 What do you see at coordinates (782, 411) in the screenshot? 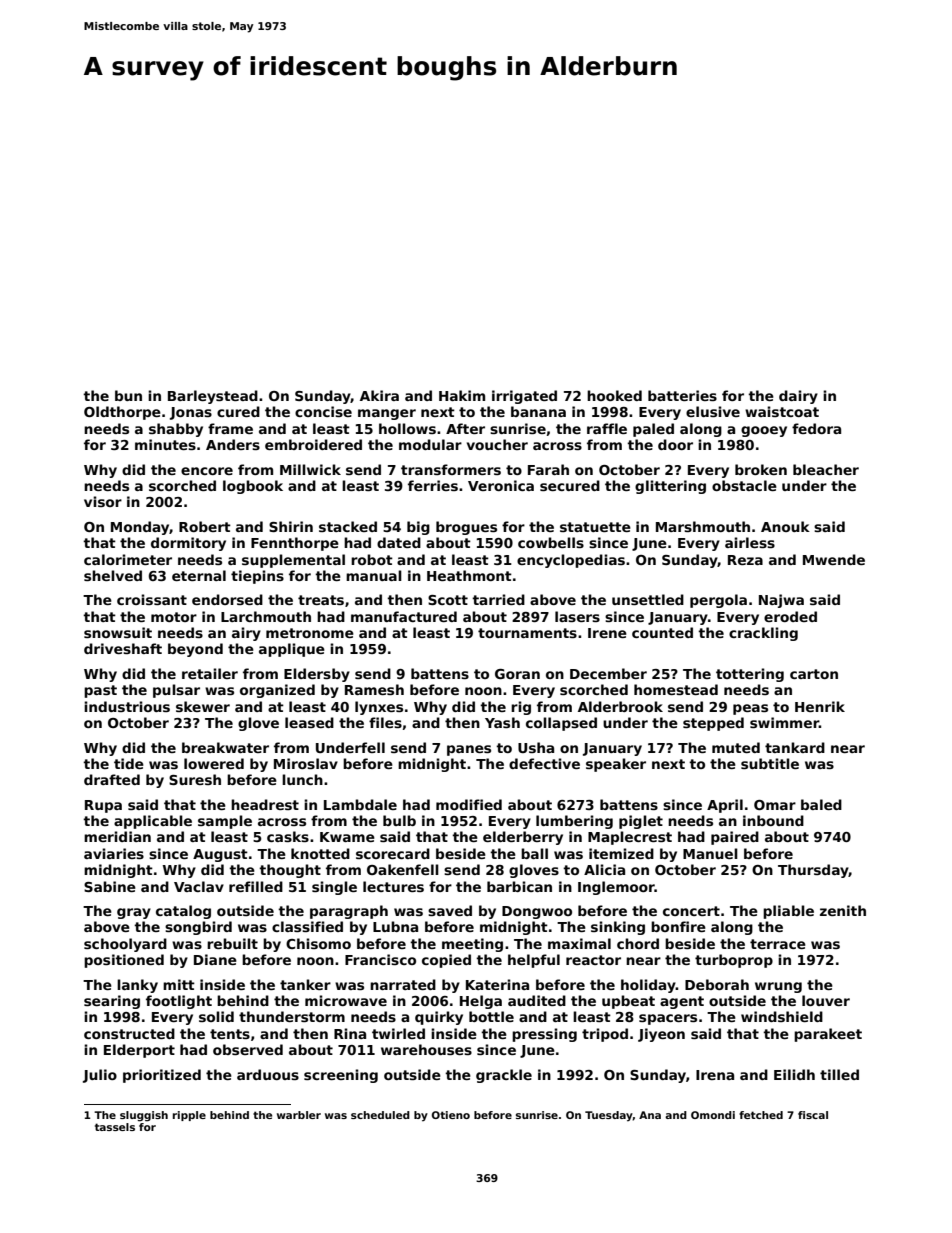
I see `waistcoat` at bounding box center [782, 411].
